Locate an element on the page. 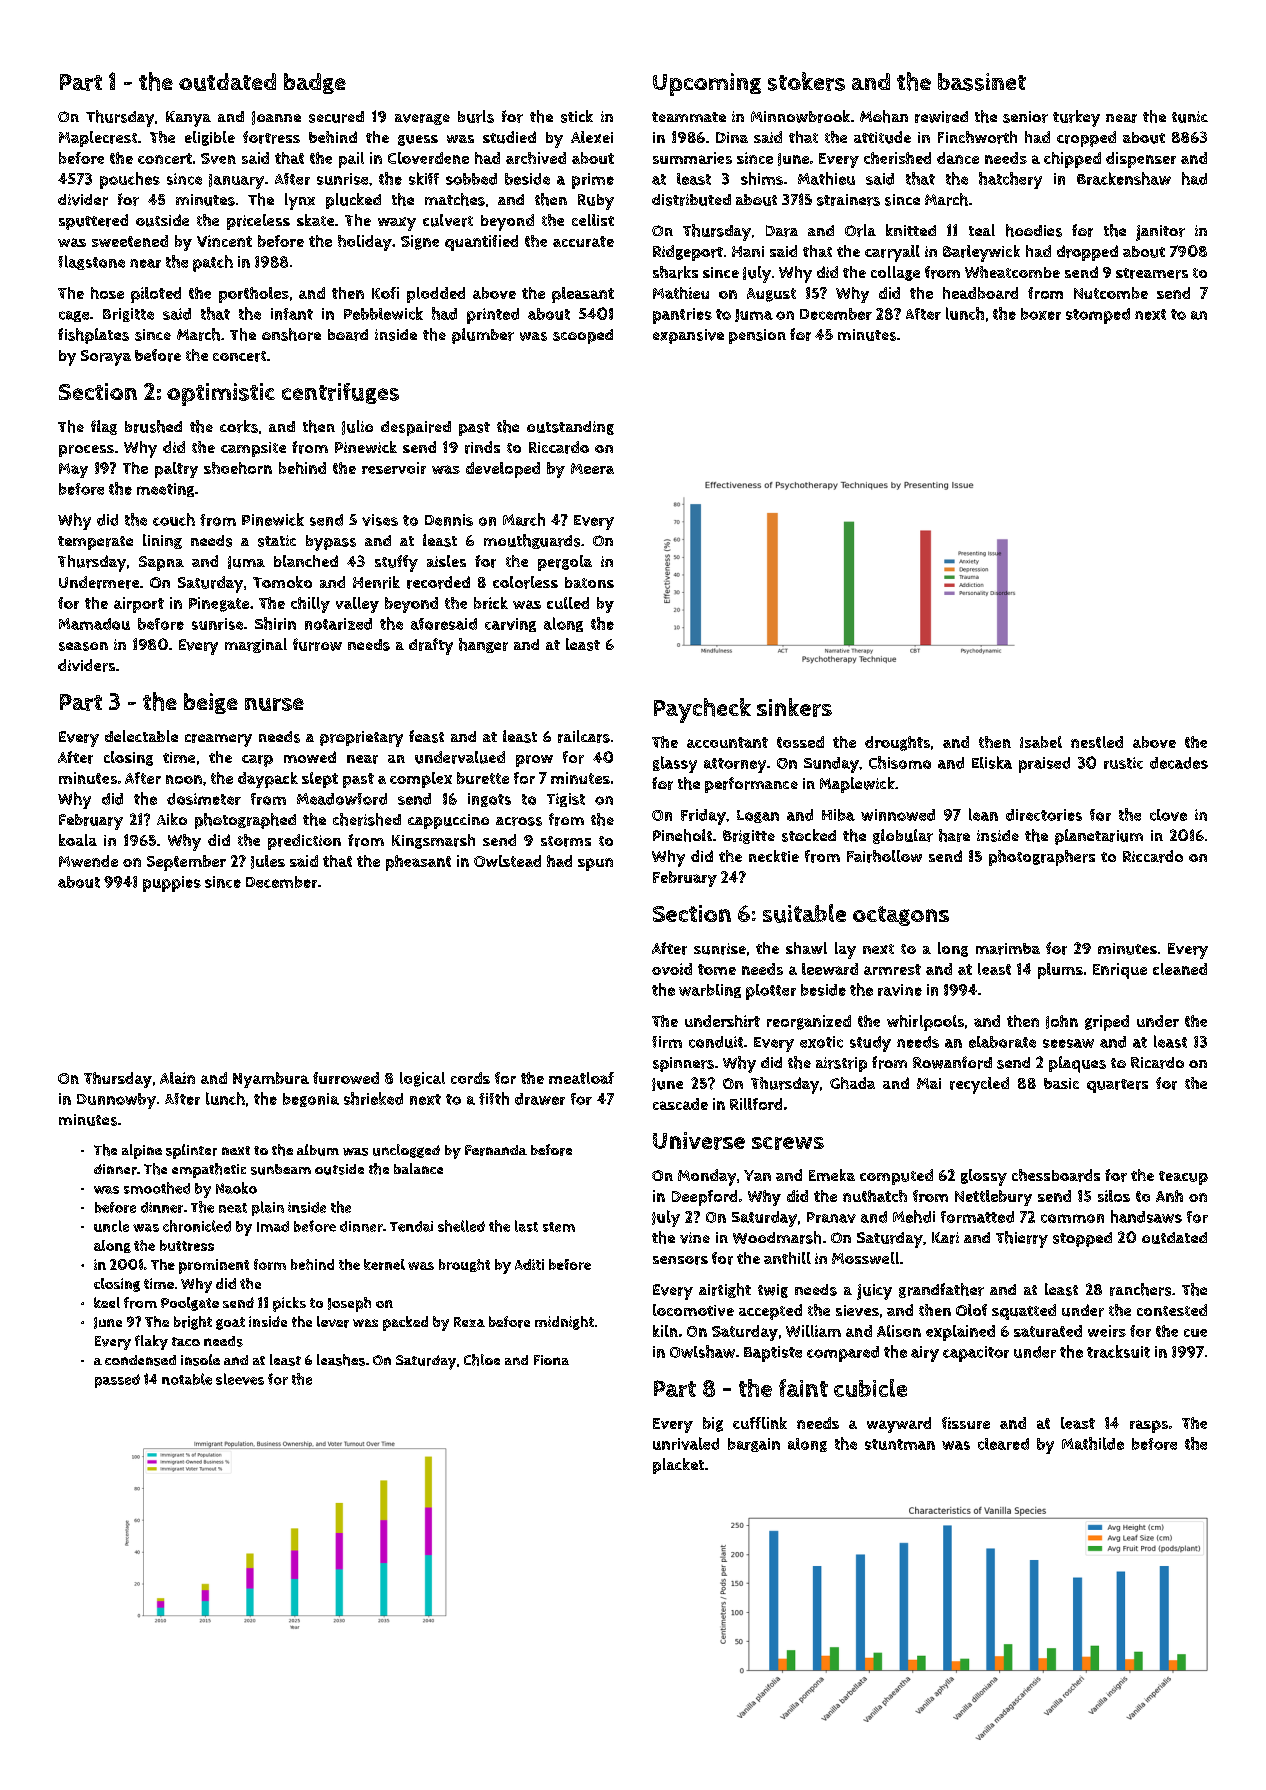 This image has height=1790, width=1266. burls is located at coordinates (476, 116).
